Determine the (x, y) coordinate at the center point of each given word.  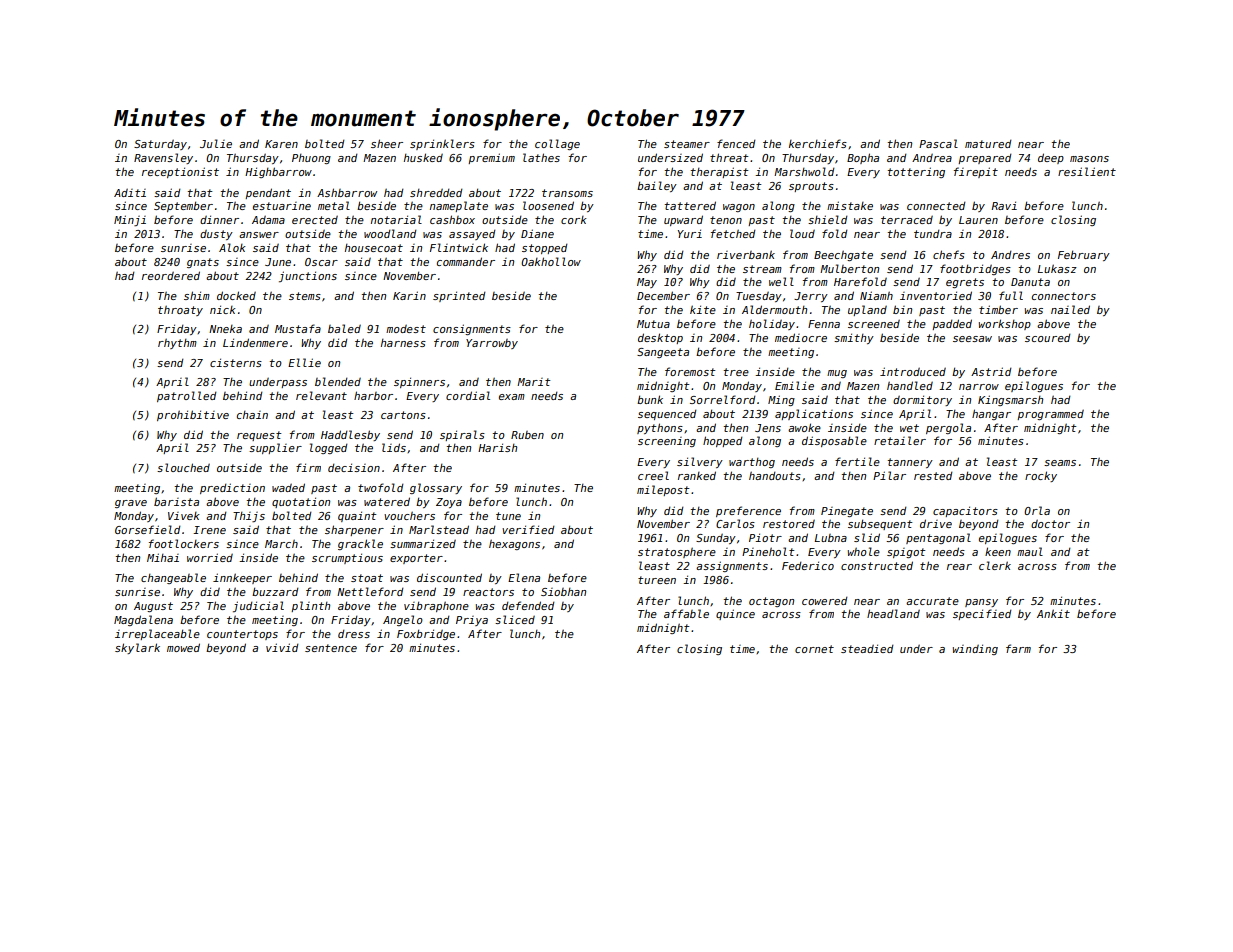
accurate (932, 601)
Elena (524, 577)
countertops (242, 635)
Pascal (938, 143)
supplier (275, 448)
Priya (472, 621)
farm (1018, 648)
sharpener (354, 530)
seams (1060, 463)
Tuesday (759, 297)
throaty (180, 311)
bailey (657, 186)
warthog (752, 463)
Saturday (160, 145)
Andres (1010, 254)
